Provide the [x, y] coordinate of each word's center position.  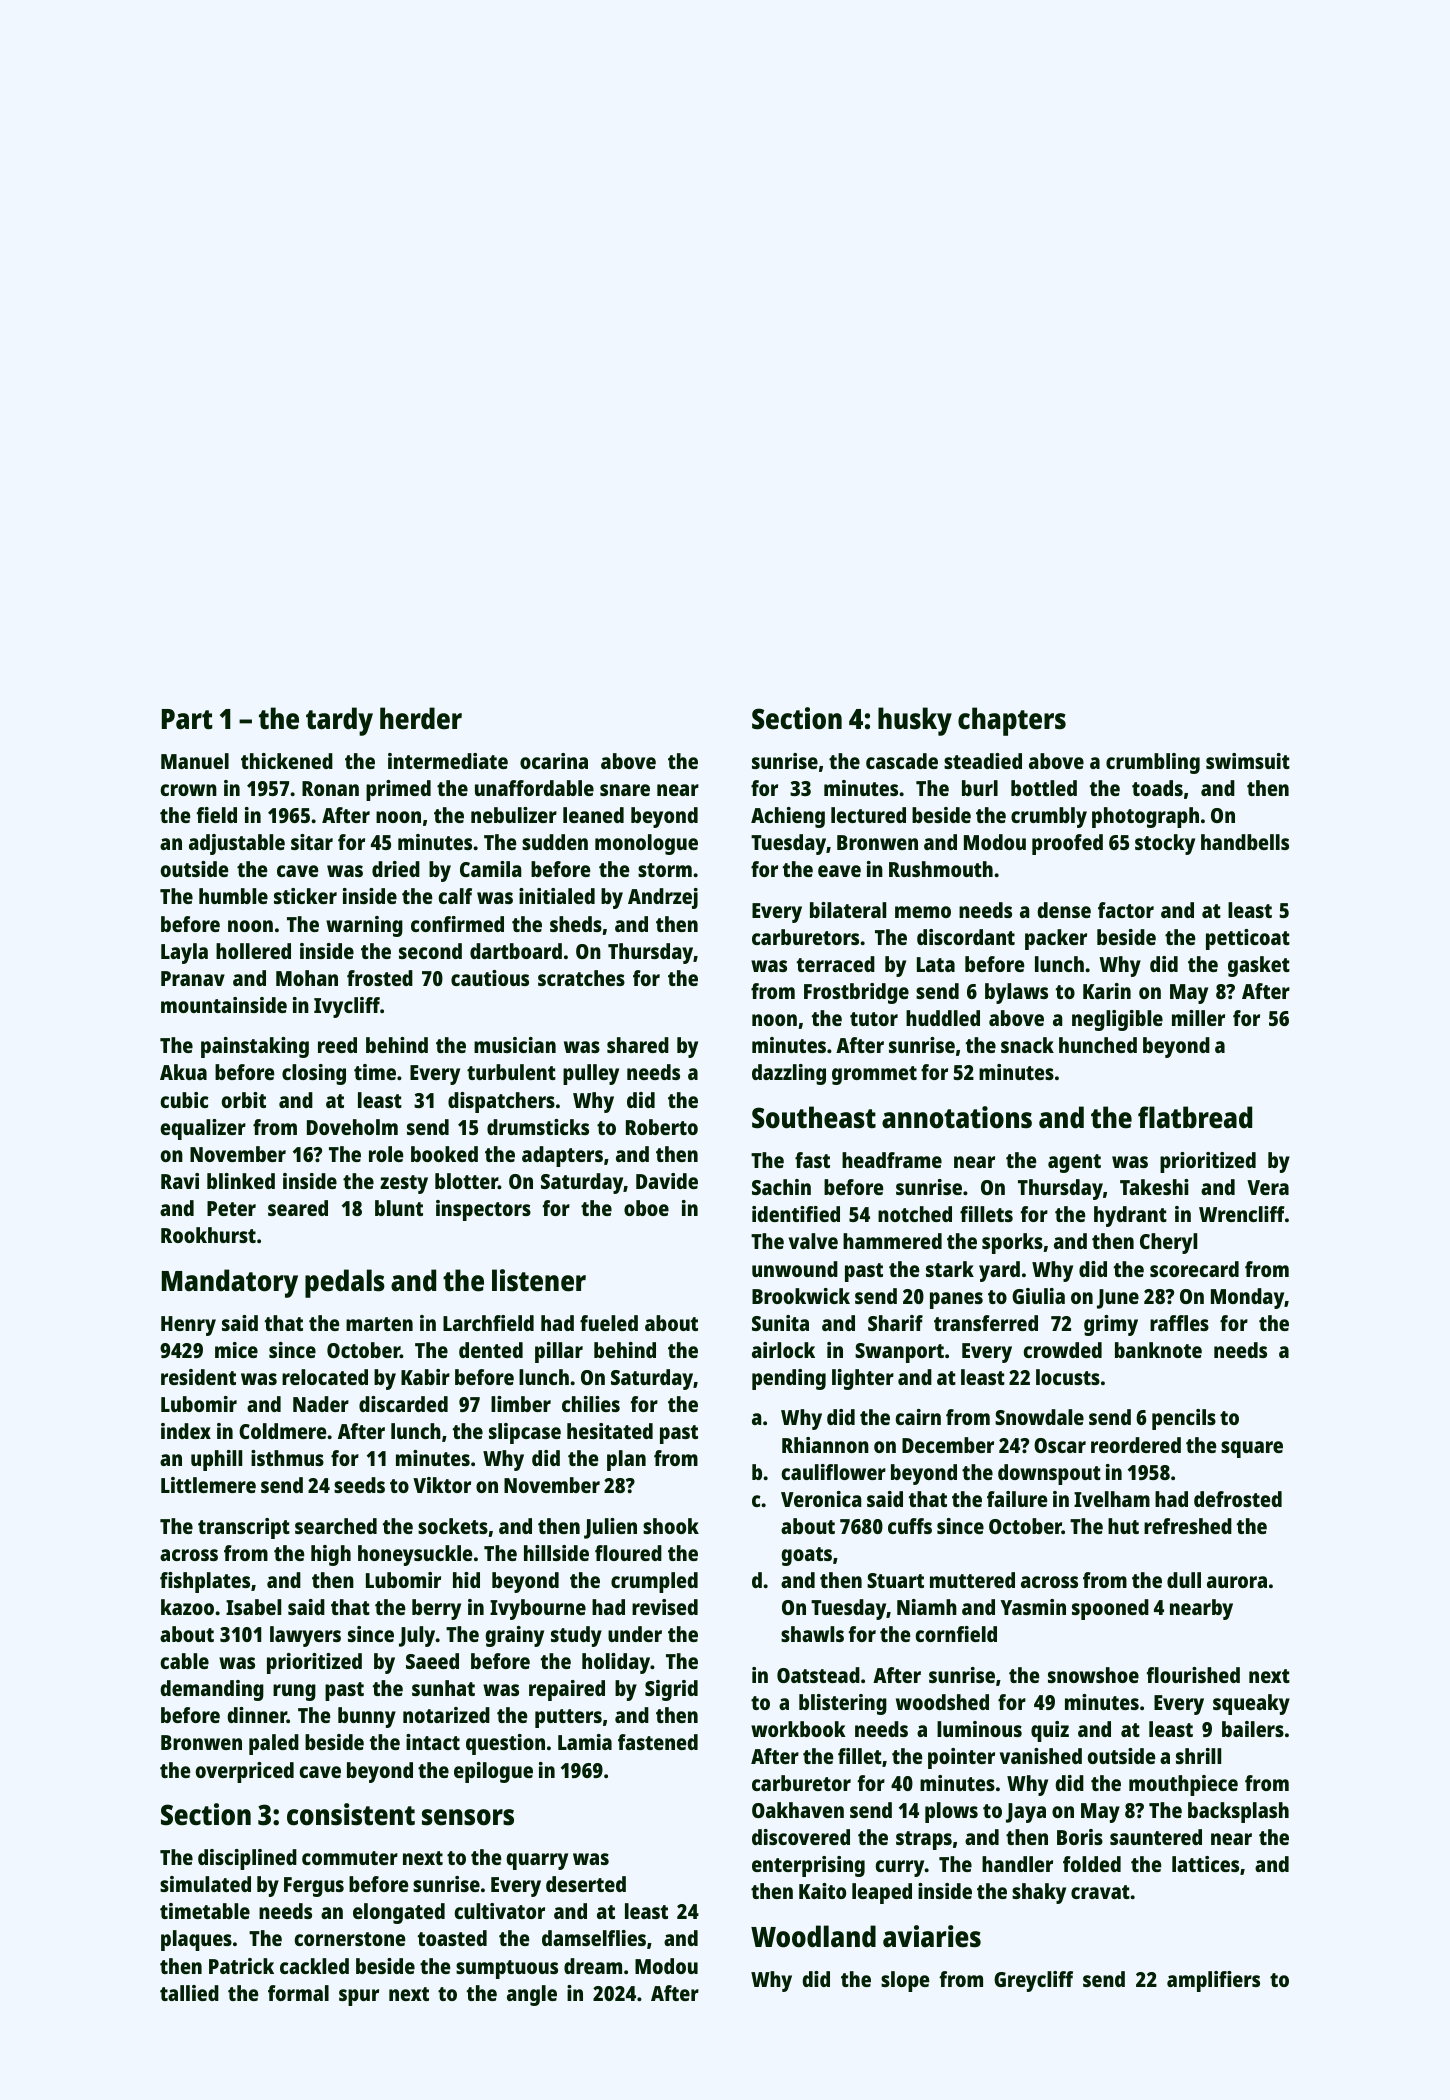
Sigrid [671, 1690]
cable [185, 1661]
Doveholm [352, 1127]
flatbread [1195, 1117]
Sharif [895, 1323]
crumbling [1153, 763]
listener [539, 1280]
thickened [287, 761]
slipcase [525, 1433]
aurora [1237, 1582]
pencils [1184, 1419]
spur [359, 1997]
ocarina [554, 761]
